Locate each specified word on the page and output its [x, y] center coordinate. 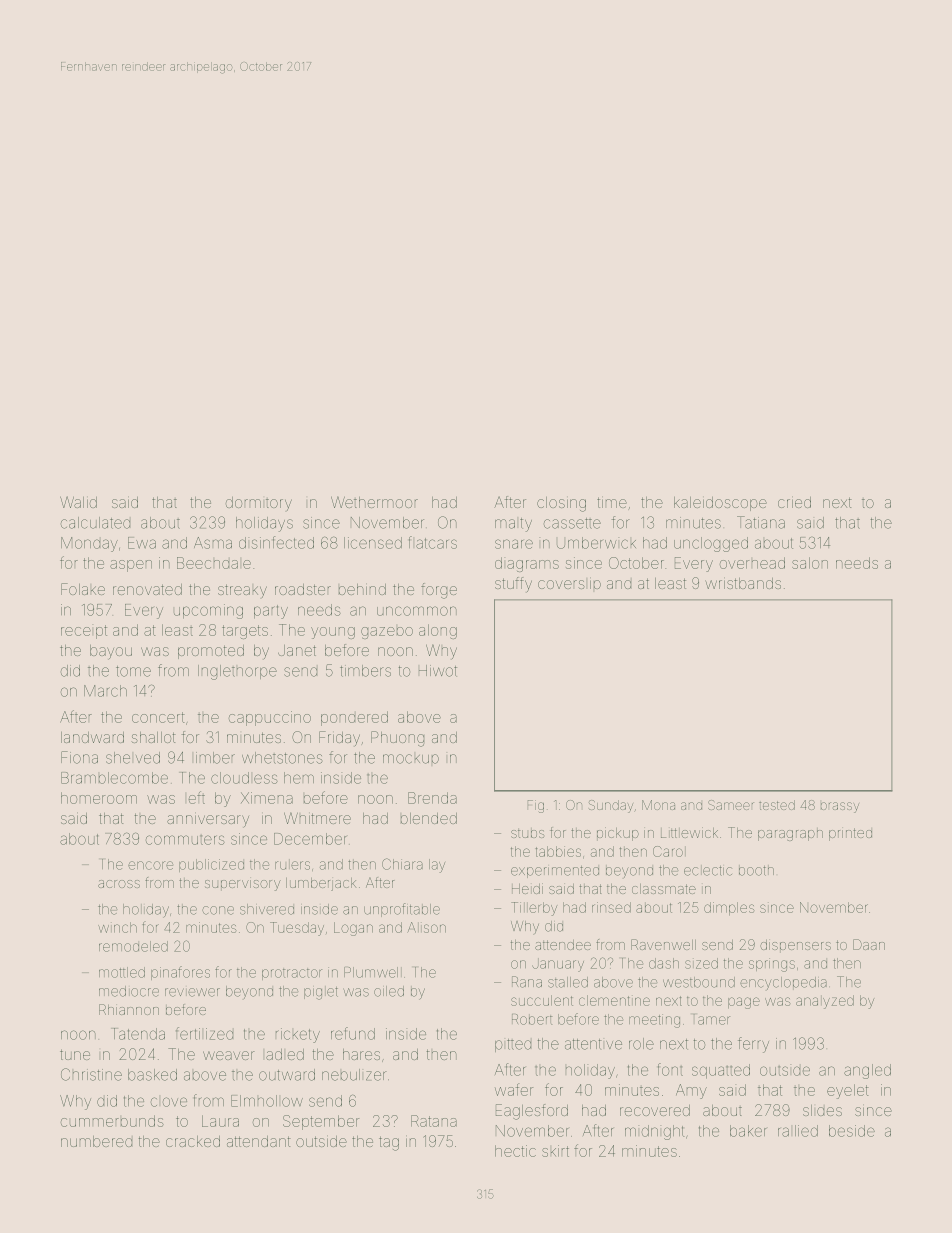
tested [777, 805]
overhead [752, 563]
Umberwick [596, 543]
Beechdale [214, 563]
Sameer [731, 805]
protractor [292, 974]
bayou [111, 652]
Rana [527, 982]
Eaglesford [532, 1112]
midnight [655, 1132]
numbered [96, 1141]
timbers [365, 671]
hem [299, 778]
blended [429, 818]
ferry [753, 1045]
